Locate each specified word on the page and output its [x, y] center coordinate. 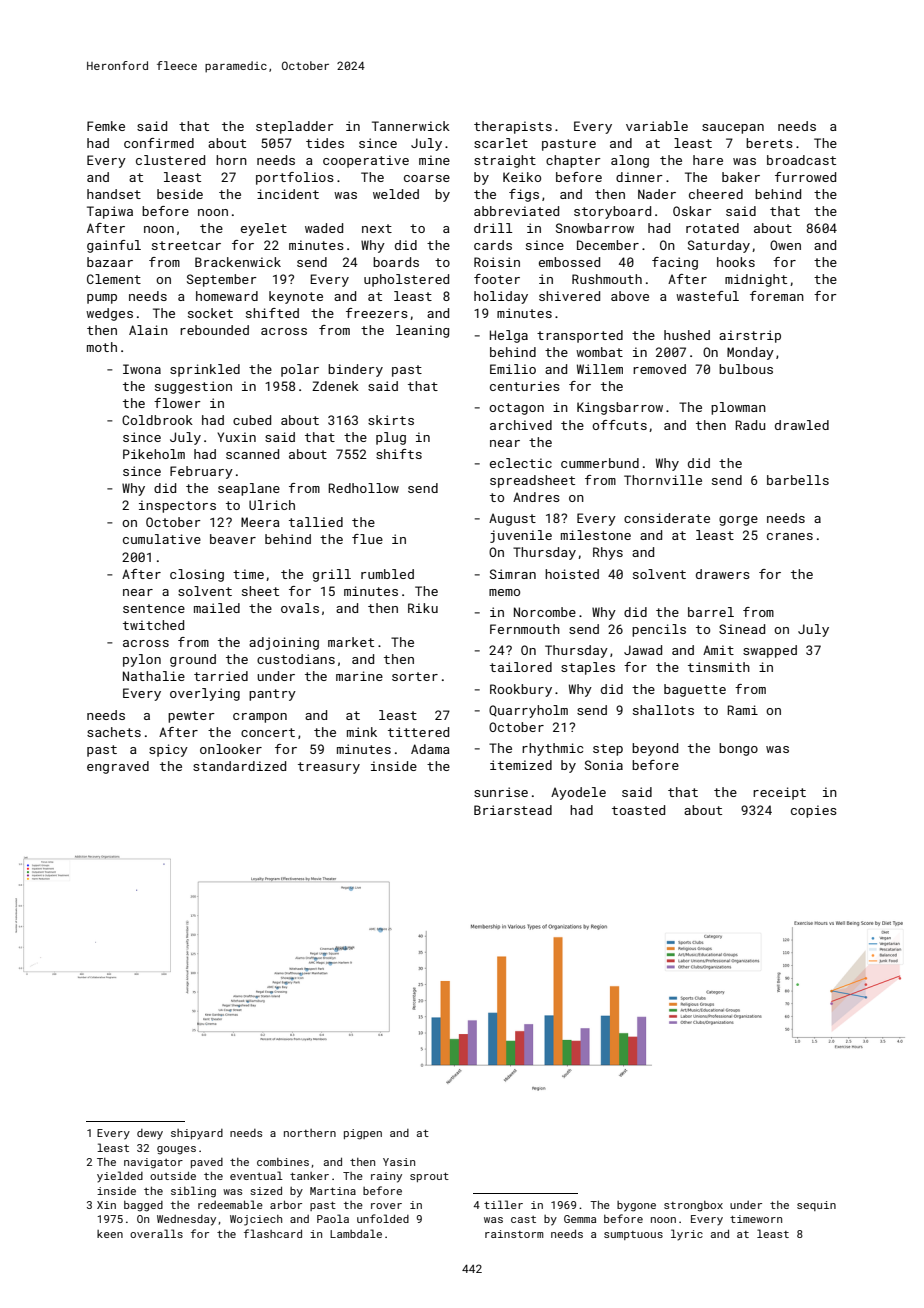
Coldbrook [157, 420]
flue [367, 539]
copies [814, 811]
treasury [329, 768]
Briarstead [513, 810]
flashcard [273, 1233]
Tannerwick [411, 126]
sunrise [501, 792]
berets [769, 143]
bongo [738, 749]
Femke [106, 126]
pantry [272, 695]
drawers [723, 574]
